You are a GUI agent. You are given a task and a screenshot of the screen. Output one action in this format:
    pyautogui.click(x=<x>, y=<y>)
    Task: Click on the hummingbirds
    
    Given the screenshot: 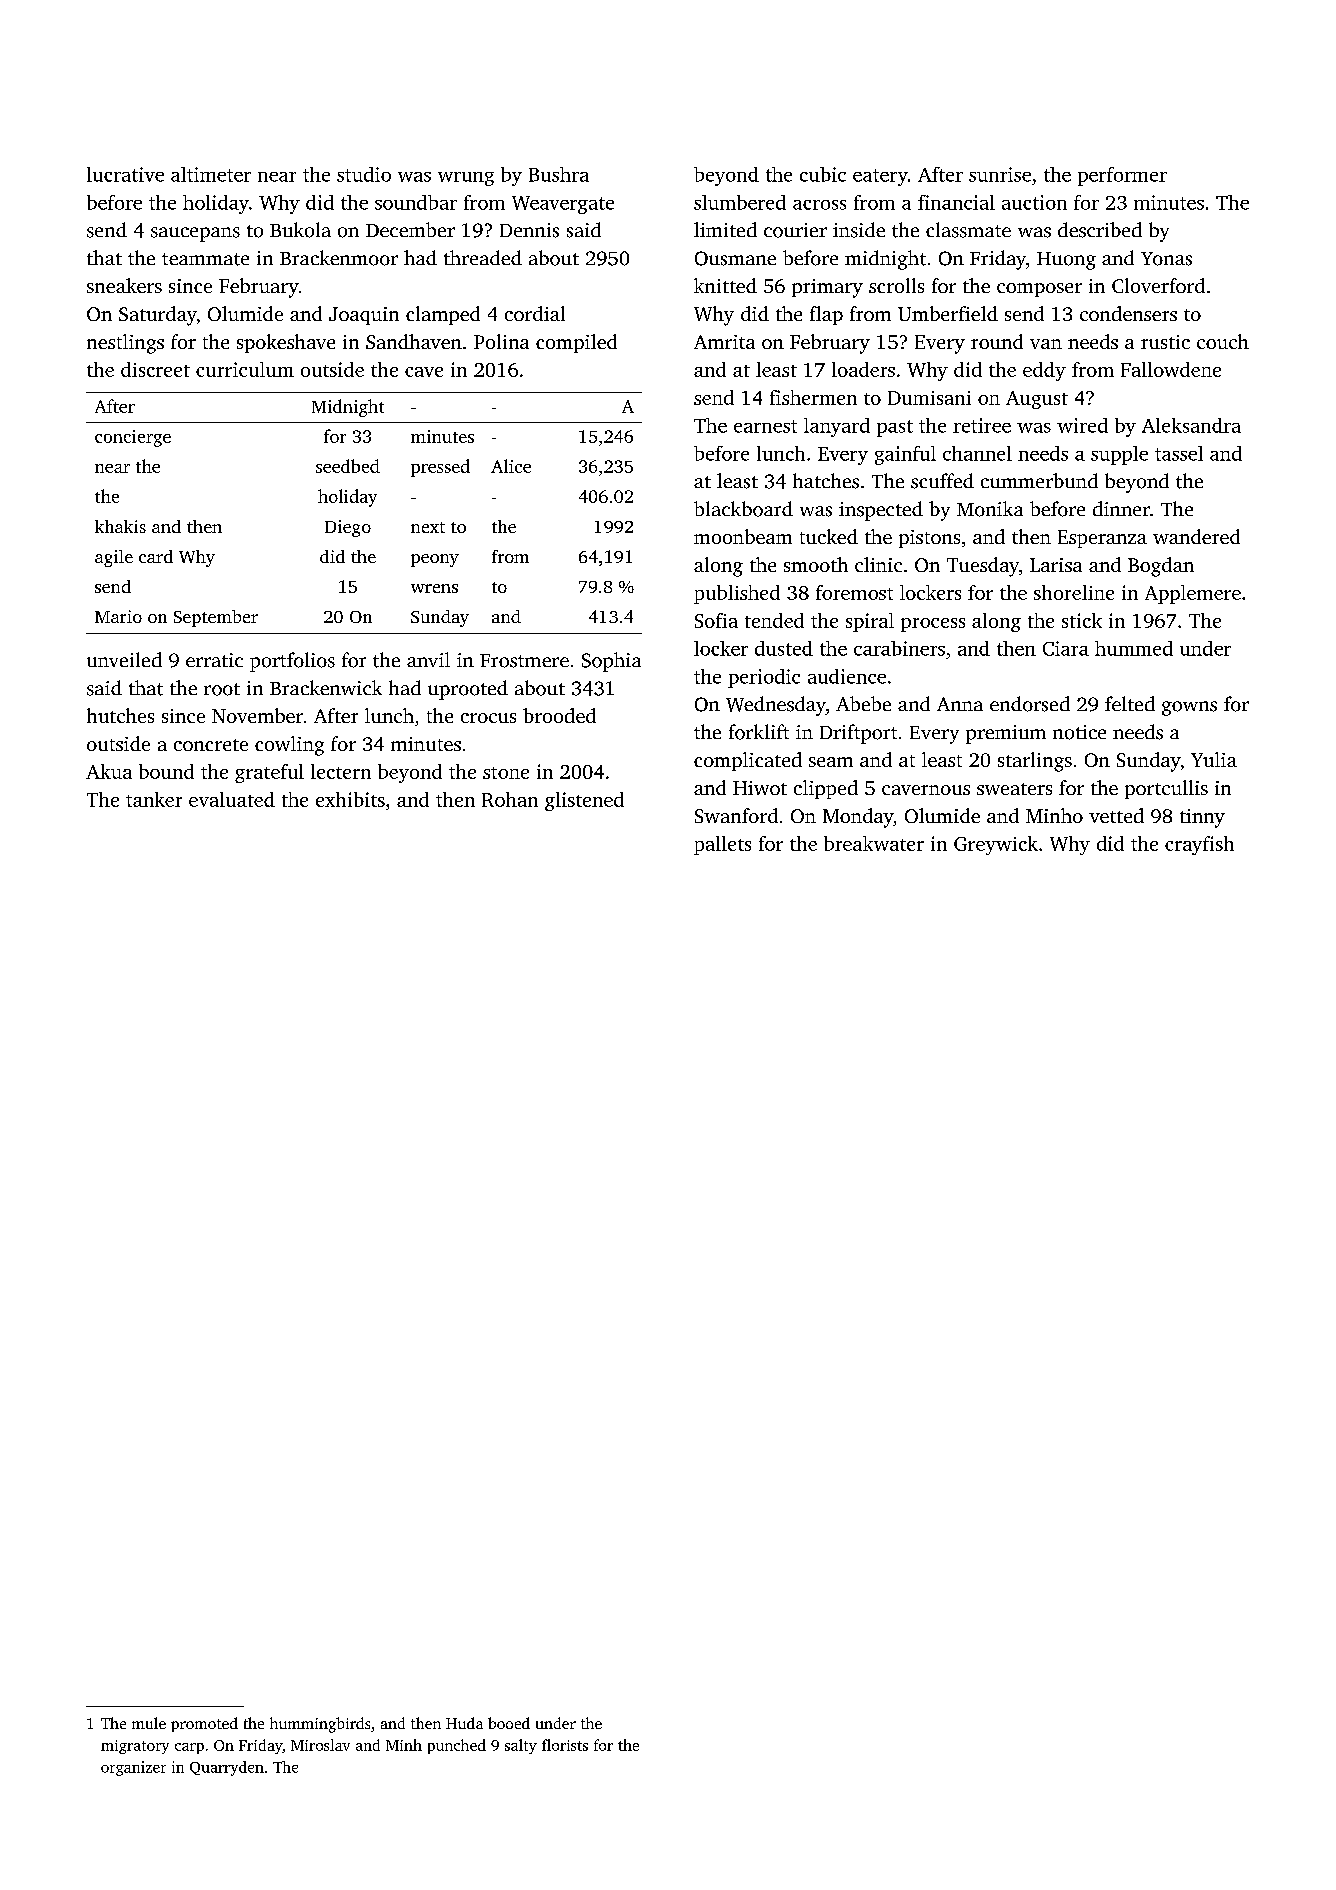 What is the action you would take?
    pyautogui.click(x=320, y=1725)
